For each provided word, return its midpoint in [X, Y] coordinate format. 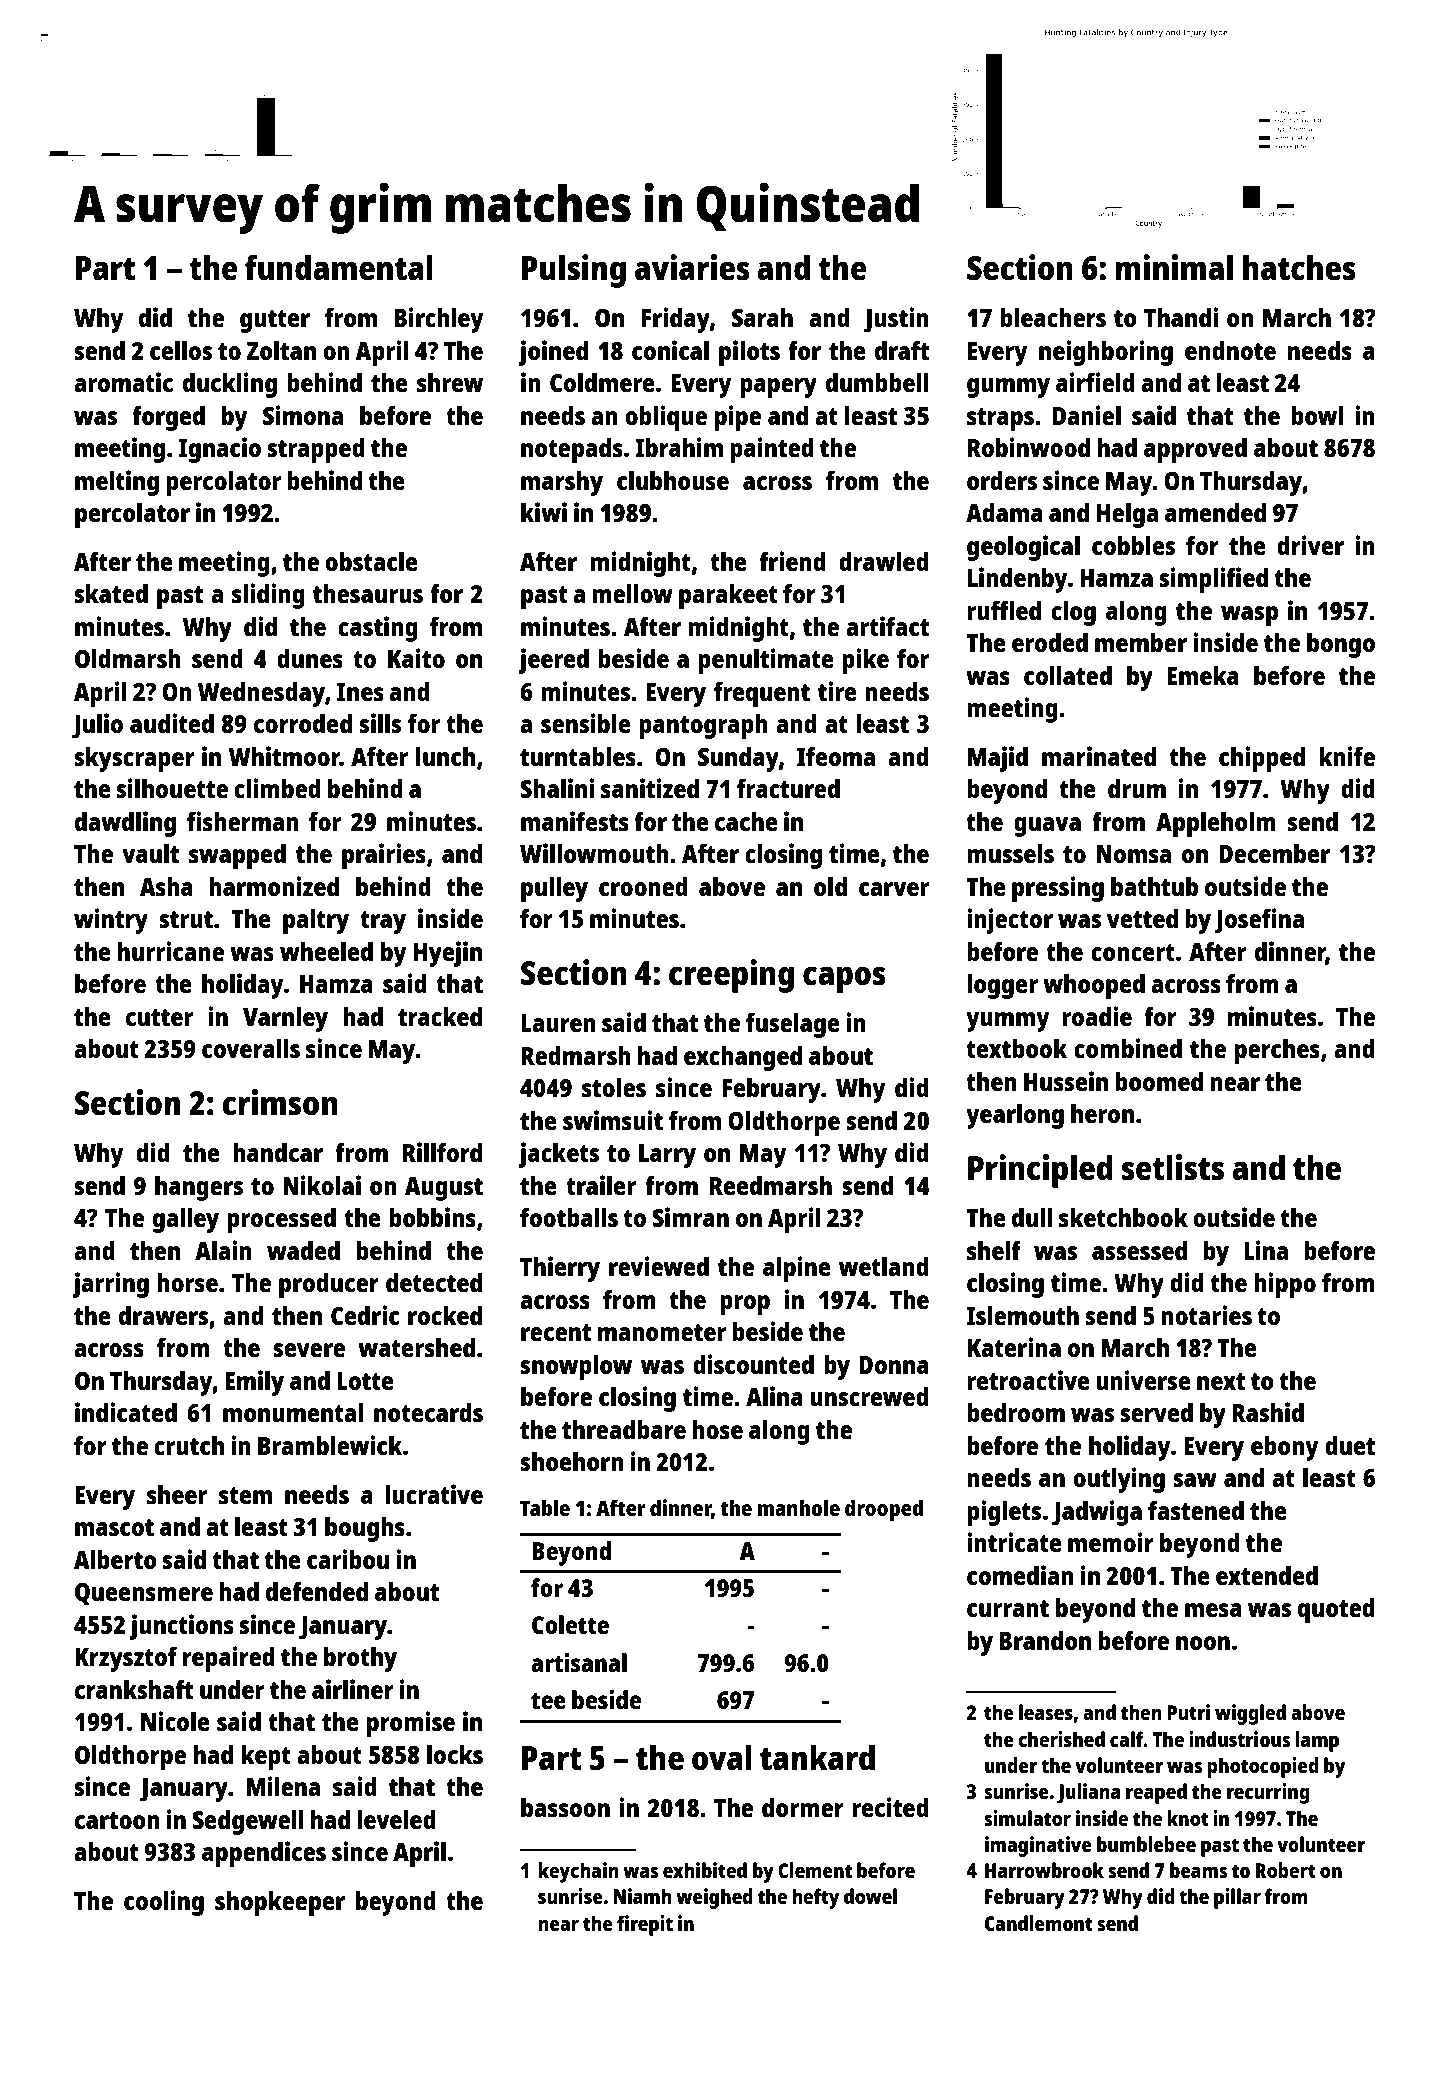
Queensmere [144, 1594]
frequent [762, 694]
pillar [1237, 1898]
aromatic [123, 382]
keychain [578, 1872]
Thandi [1181, 317]
